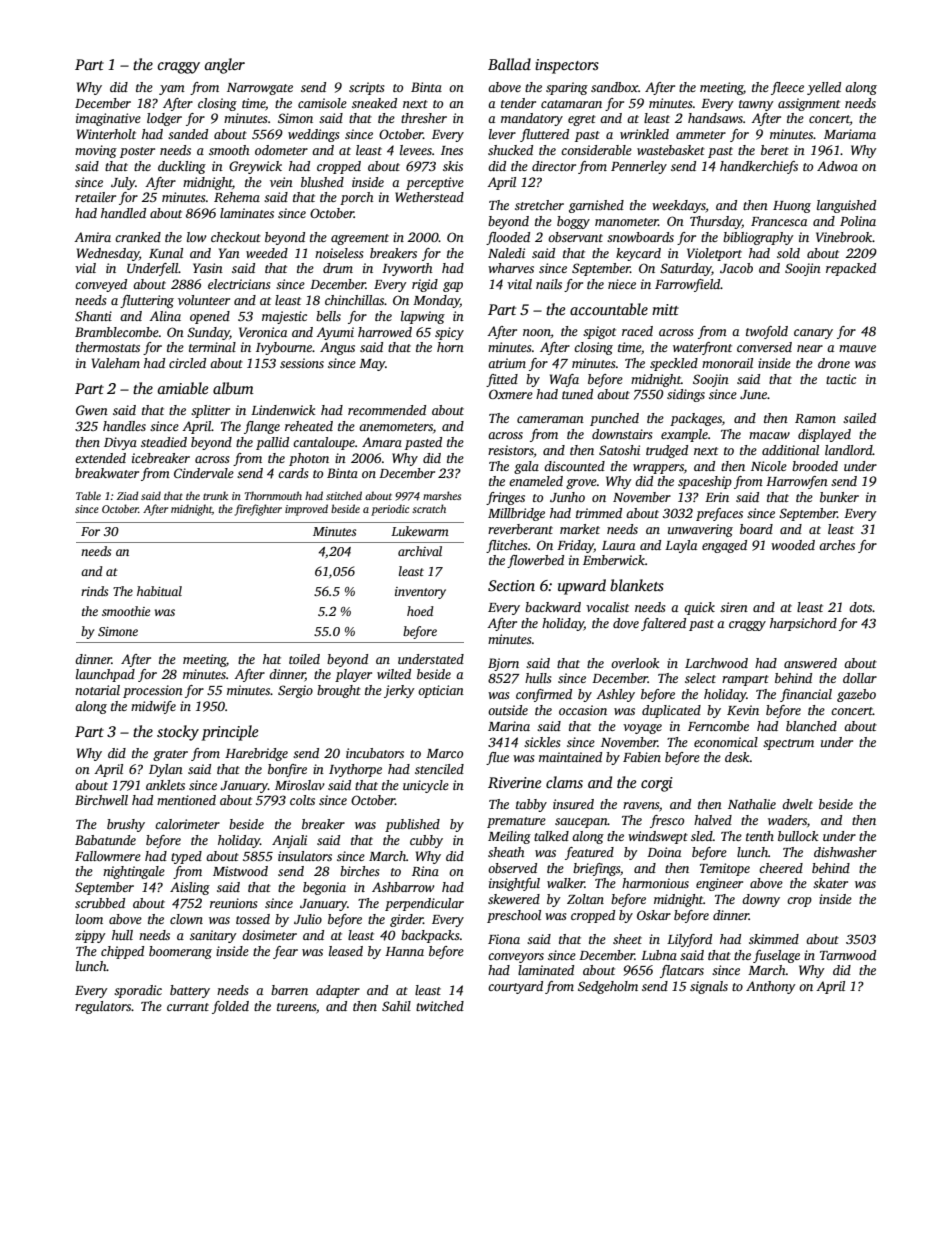  What do you see at coordinates (225, 66) in the screenshot?
I see `angler` at bounding box center [225, 66].
